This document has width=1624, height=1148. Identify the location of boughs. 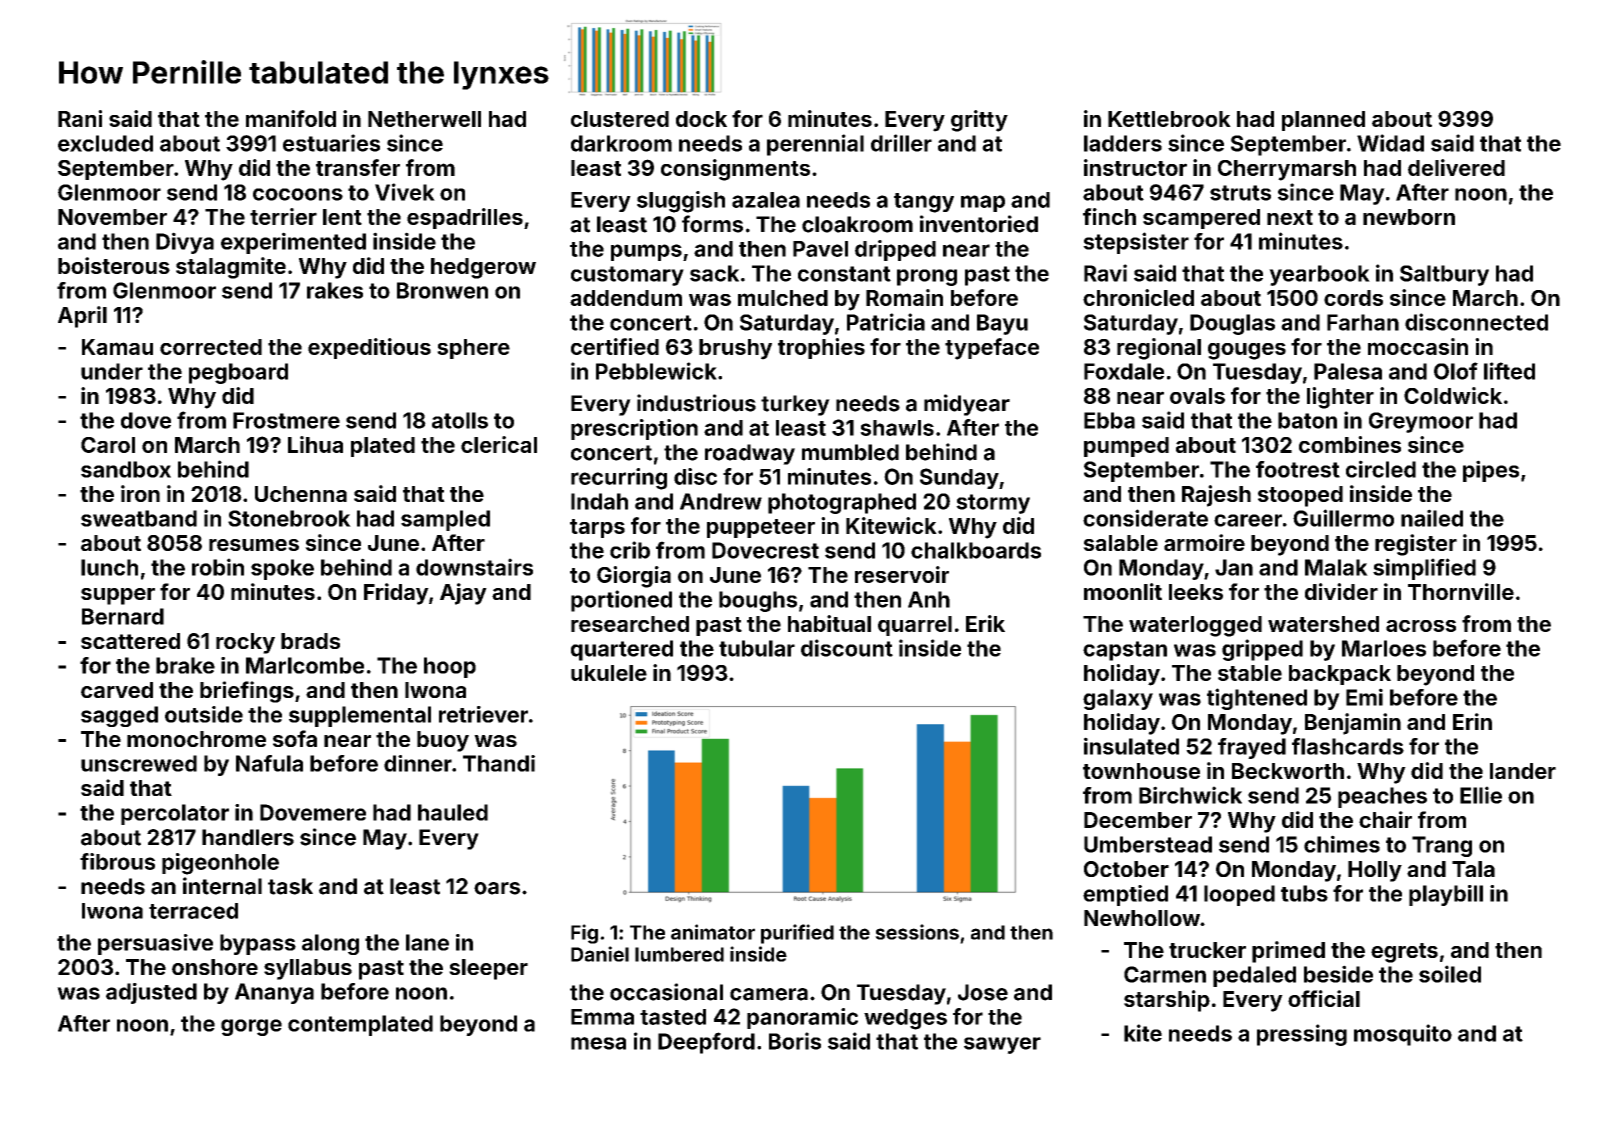
(758, 601).
